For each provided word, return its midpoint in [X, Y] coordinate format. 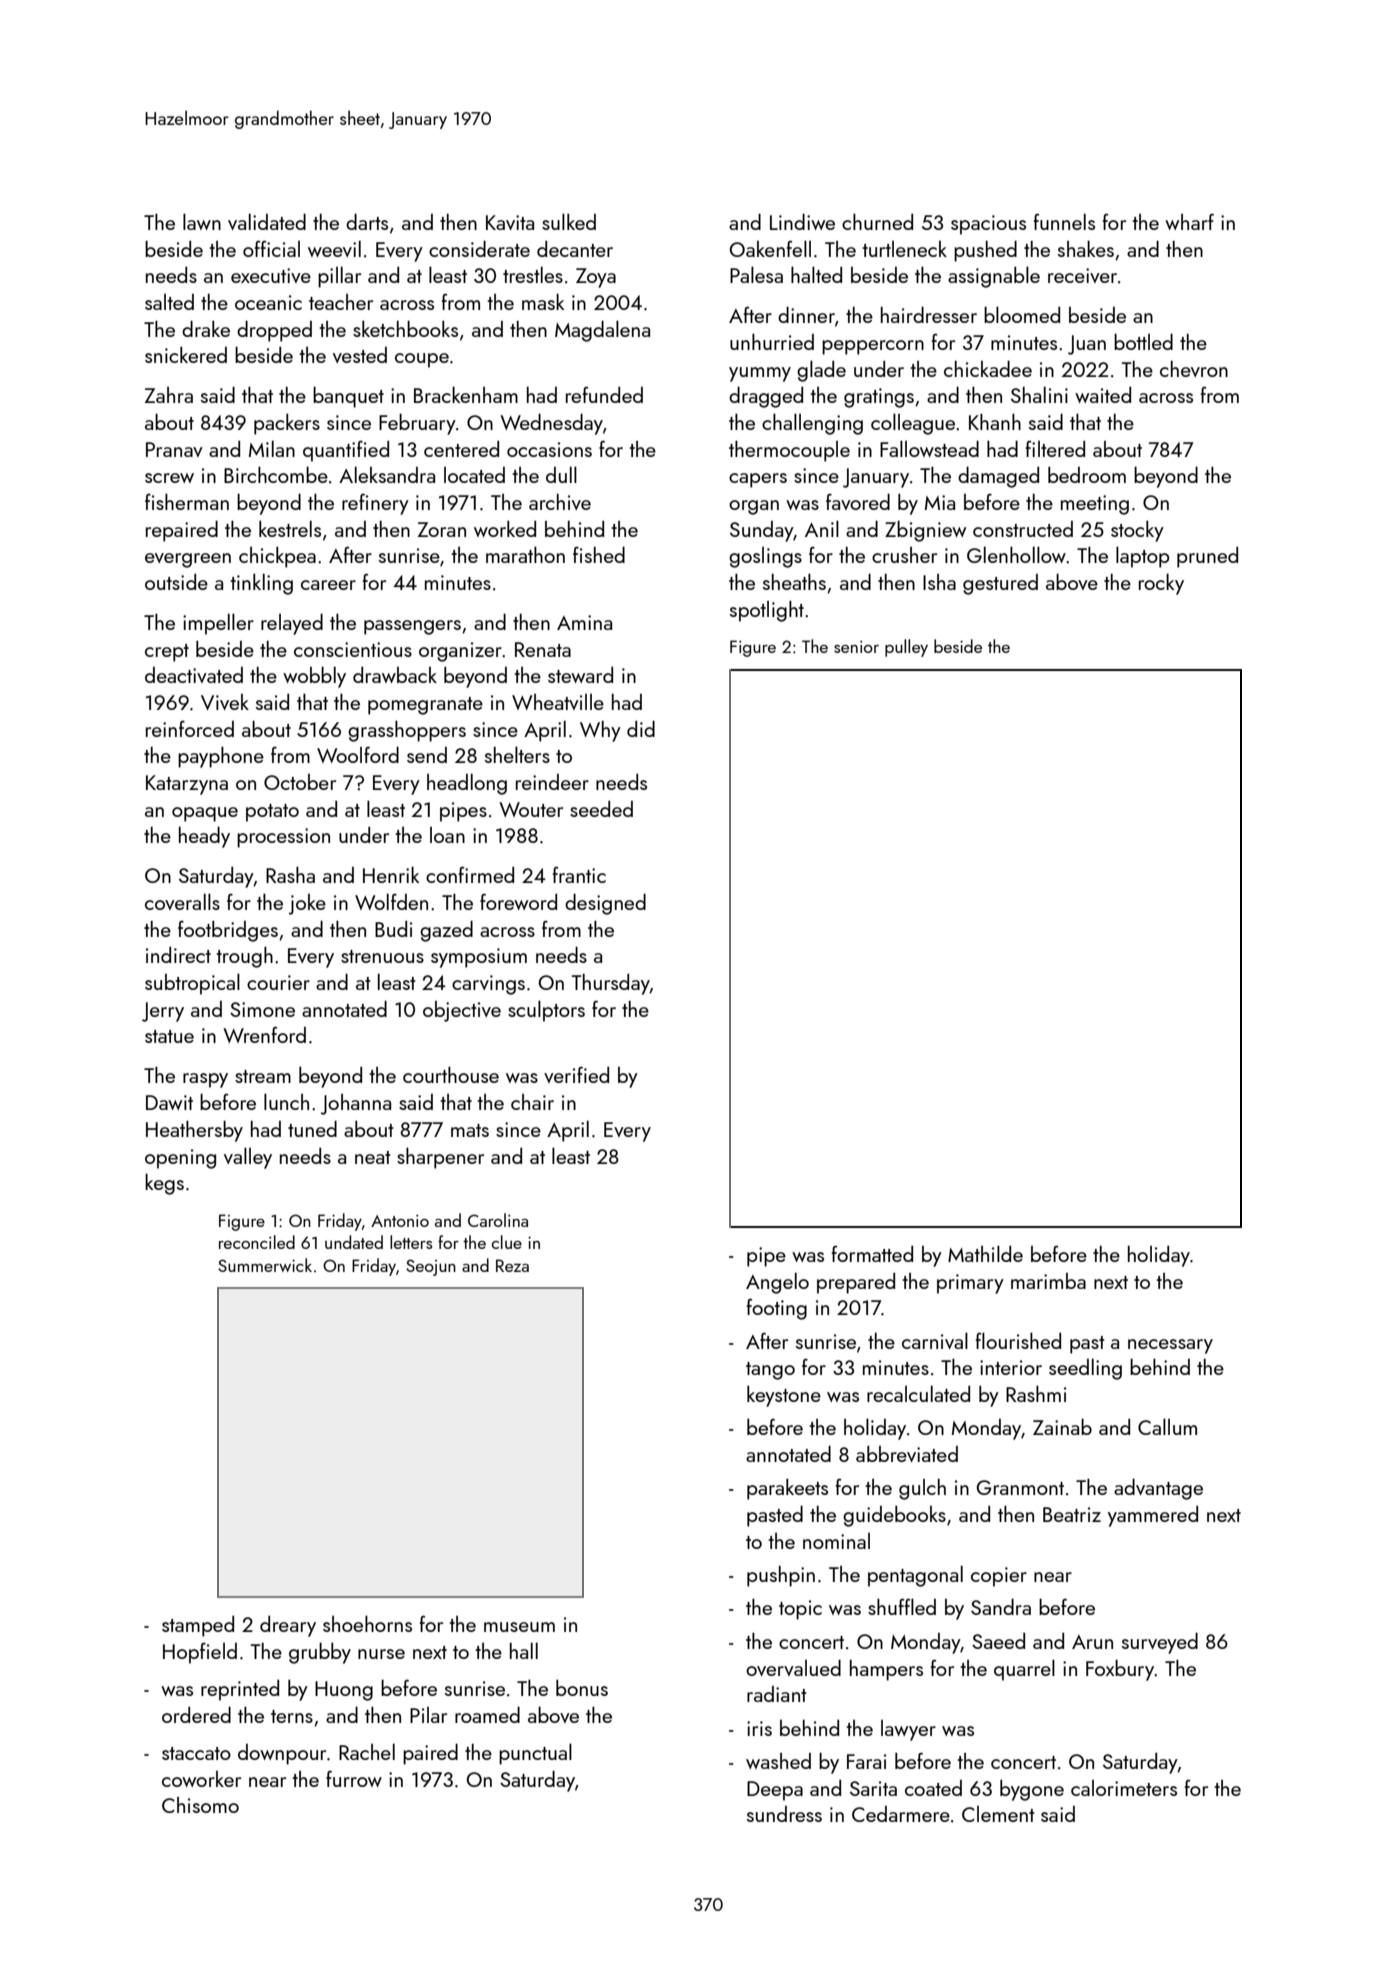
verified [576, 1074]
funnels [1064, 221]
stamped [198, 1626]
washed [778, 1761]
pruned [1207, 557]
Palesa [756, 274]
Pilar [428, 1715]
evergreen [188, 560]
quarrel [1024, 1670]
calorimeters [1124, 1788]
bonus [582, 1688]
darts [367, 221]
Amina [584, 622]
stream [263, 1076]
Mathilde [985, 1253]
